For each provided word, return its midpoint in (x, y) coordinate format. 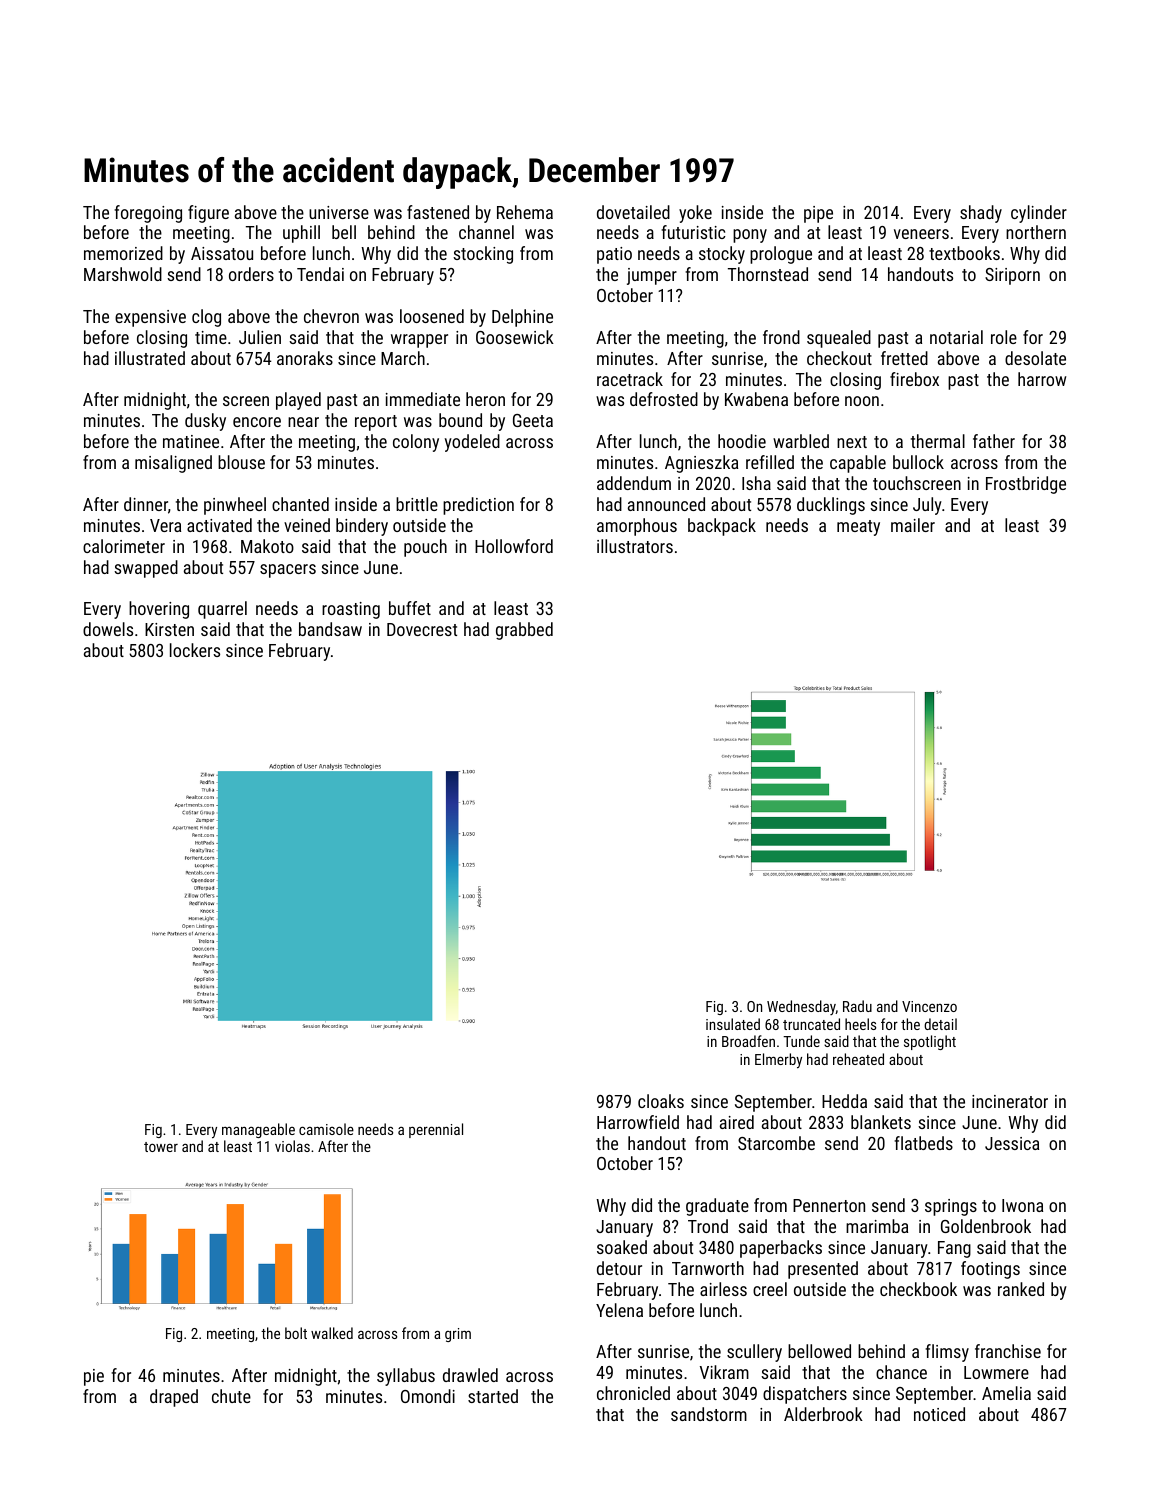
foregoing (148, 214)
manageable (258, 1130)
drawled (470, 1375)
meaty (858, 528)
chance (901, 1372)
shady (981, 214)
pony (750, 236)
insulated (733, 1024)
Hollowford (514, 546)
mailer (913, 525)
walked (332, 1333)
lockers (195, 650)
